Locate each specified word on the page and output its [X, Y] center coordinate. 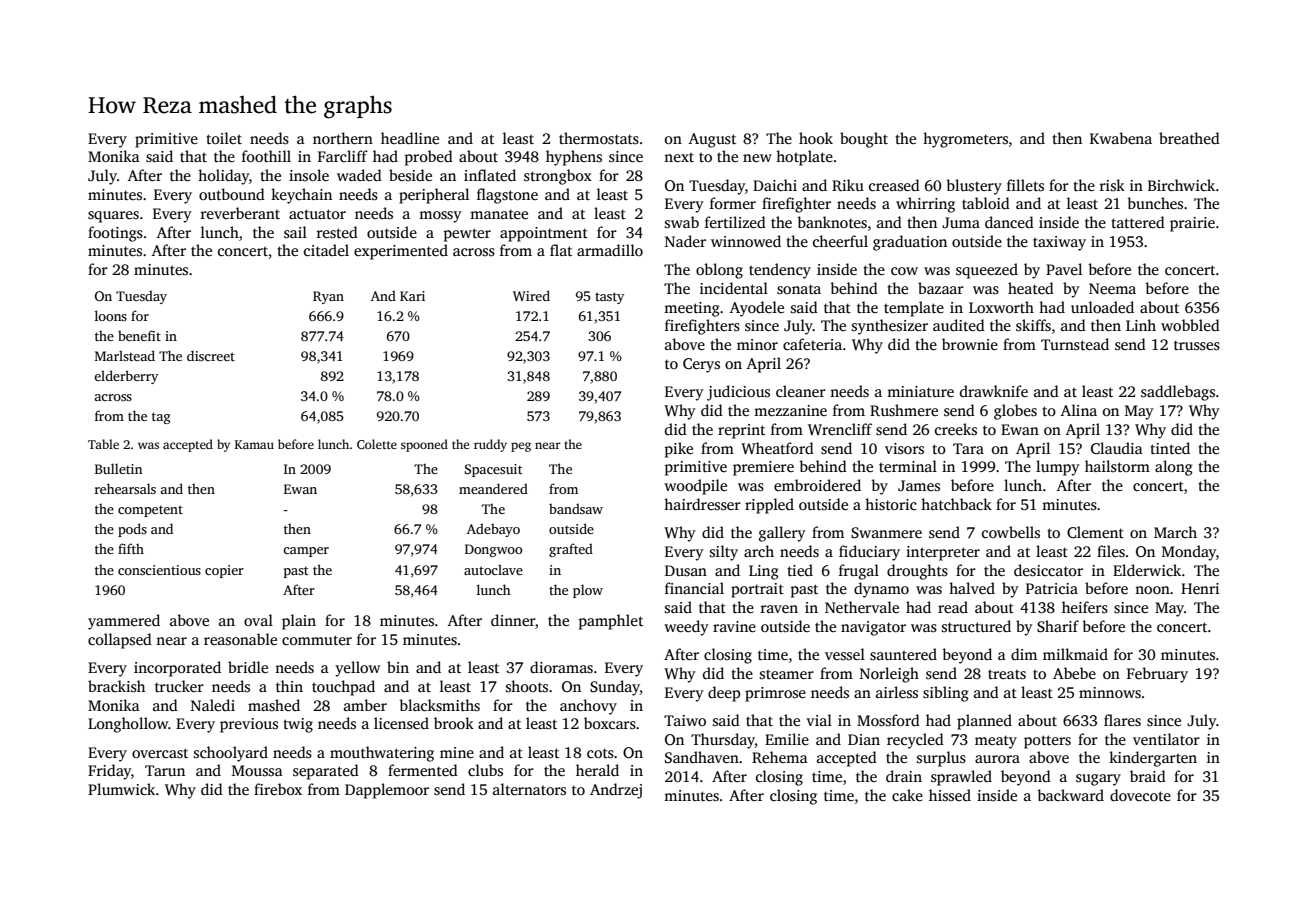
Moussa [257, 770]
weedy [686, 628]
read [953, 607]
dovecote [1140, 795]
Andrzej [616, 791]
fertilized [735, 222]
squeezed [987, 271]
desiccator [1048, 570]
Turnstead [1075, 344]
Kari [412, 296]
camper [306, 552]
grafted [571, 550]
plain [299, 622]
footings [115, 234]
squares [113, 217]
